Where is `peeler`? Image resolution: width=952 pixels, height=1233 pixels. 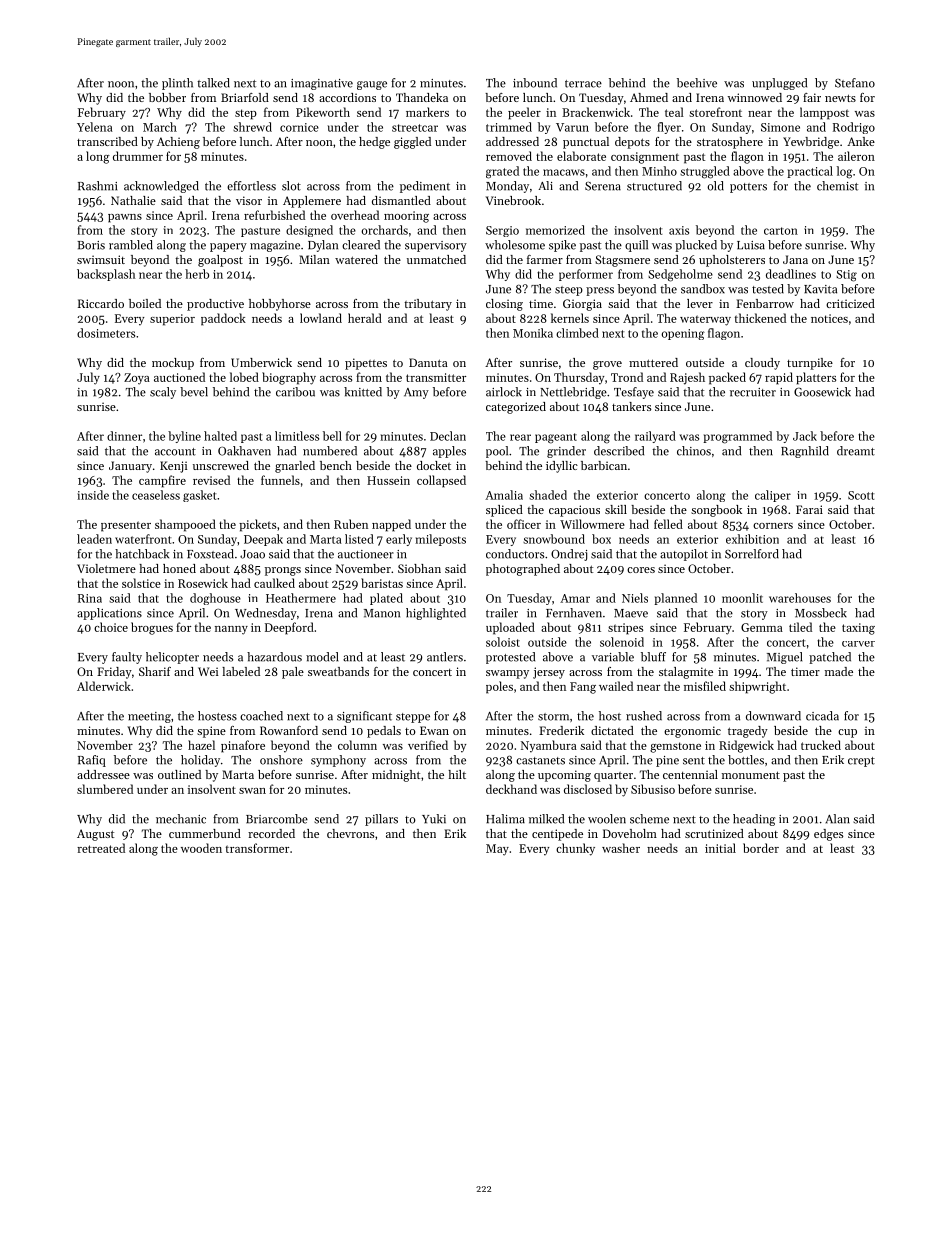
peeler is located at coordinates (524, 113).
